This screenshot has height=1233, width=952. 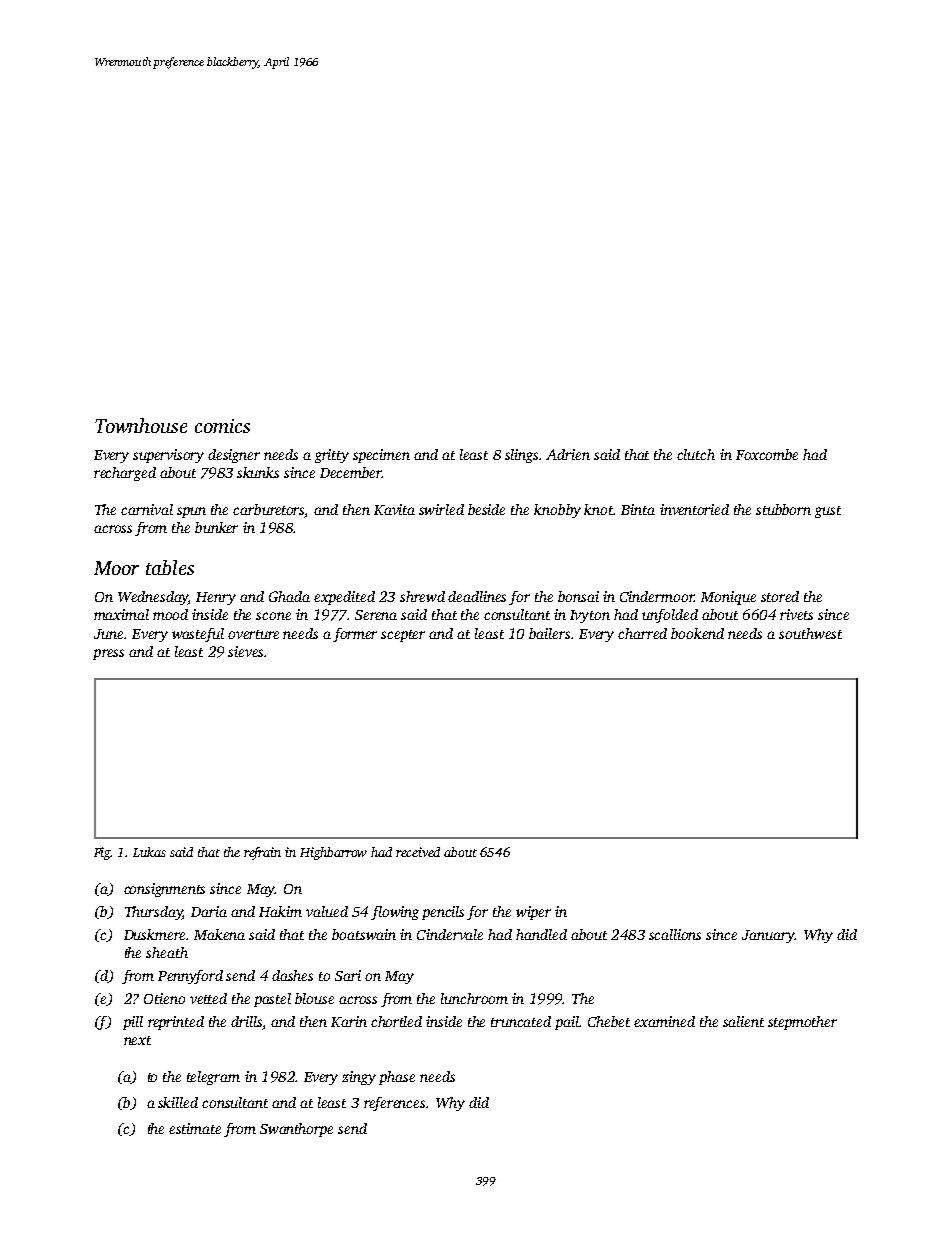 I want to click on comics, so click(x=222, y=426).
